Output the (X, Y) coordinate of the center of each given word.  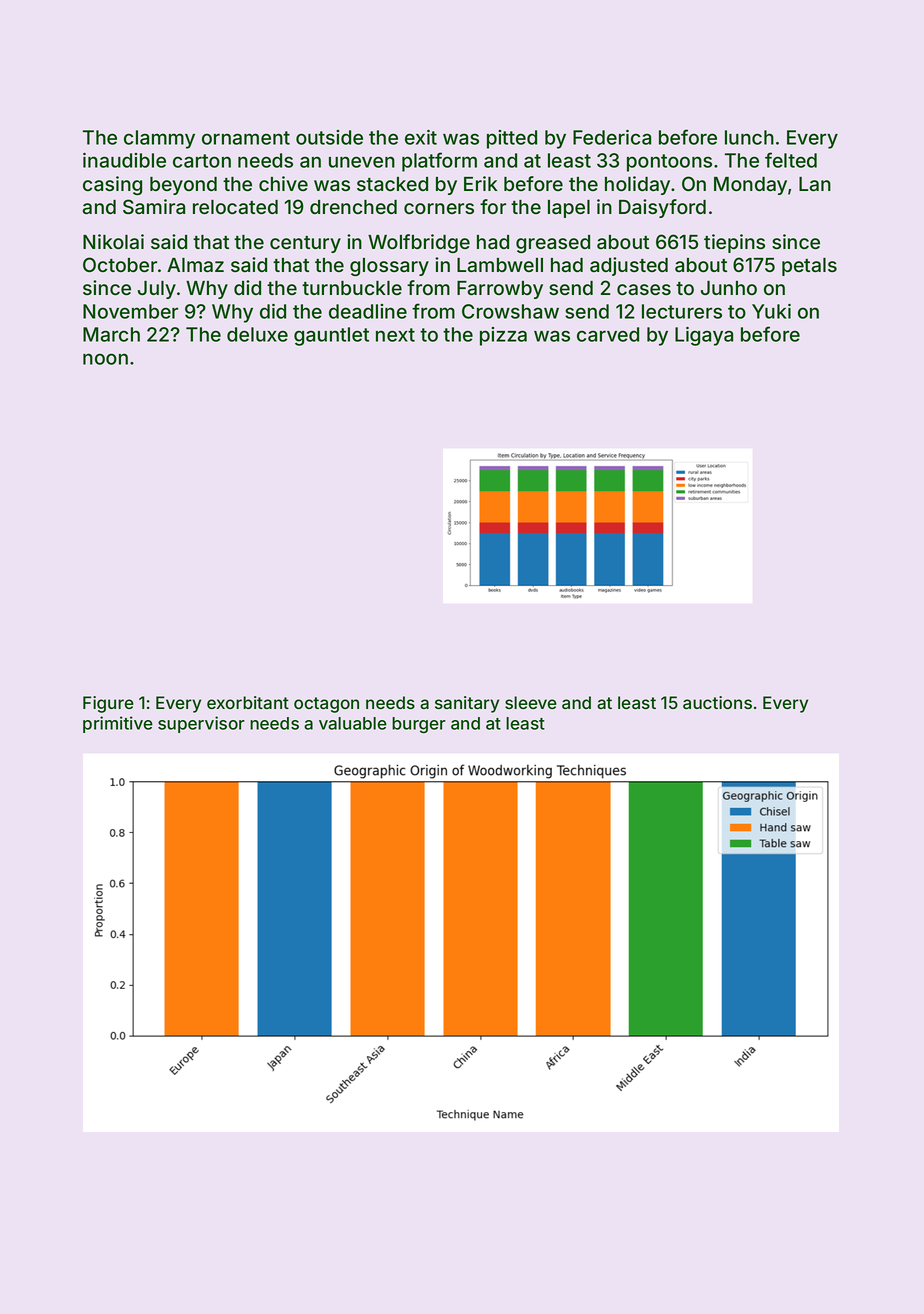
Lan (815, 184)
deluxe (257, 334)
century (305, 244)
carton (202, 161)
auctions (717, 702)
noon (105, 359)
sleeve (531, 702)
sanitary (467, 704)
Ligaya (704, 336)
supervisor (201, 724)
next (395, 335)
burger (419, 725)
